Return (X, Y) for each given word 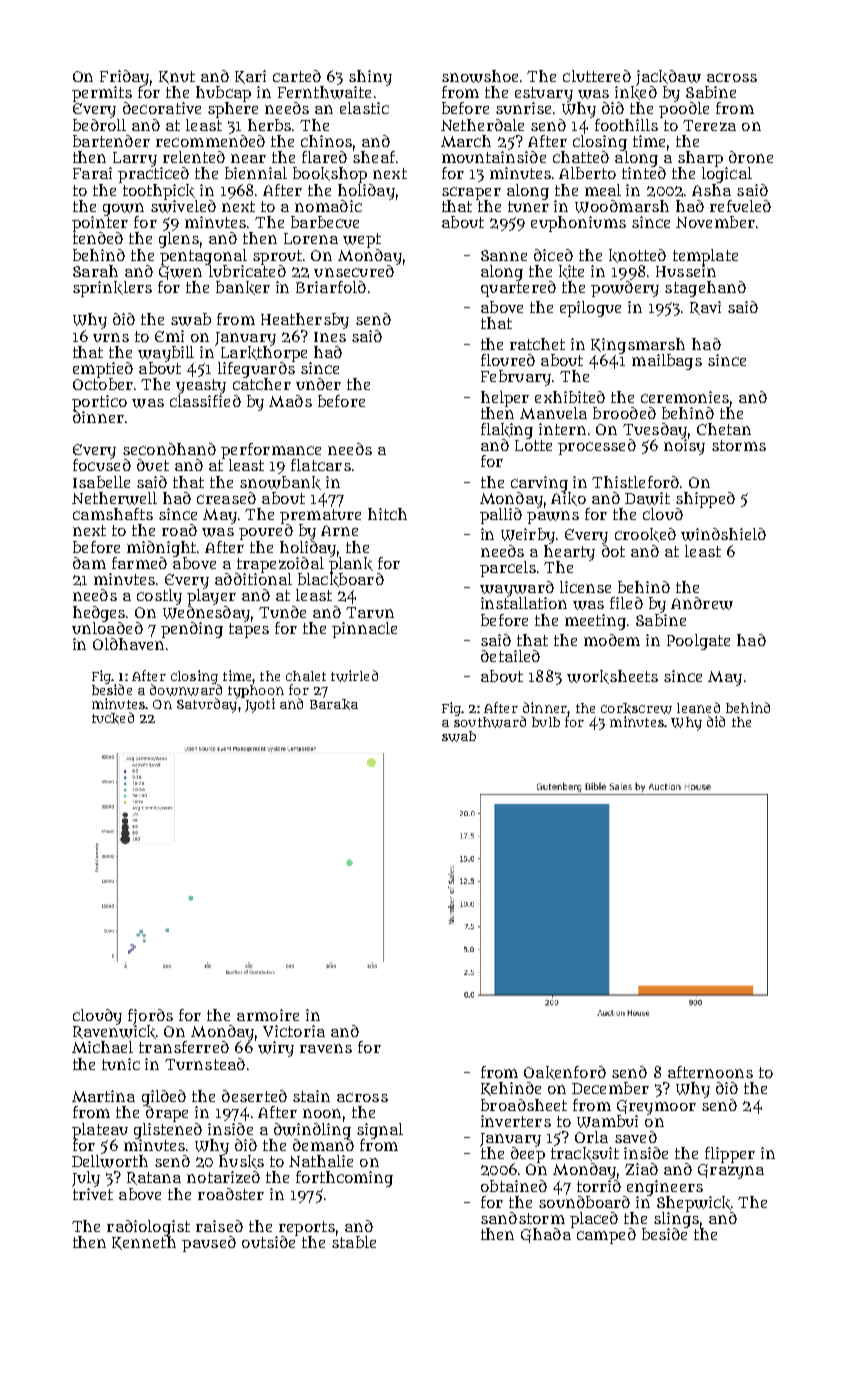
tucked (113, 718)
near (248, 158)
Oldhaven (128, 644)
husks (241, 1162)
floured (508, 360)
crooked (645, 535)
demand (323, 1145)
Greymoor (656, 1107)
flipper (730, 1155)
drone (751, 157)
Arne (339, 530)
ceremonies (685, 397)
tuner (528, 206)
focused (102, 465)
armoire (268, 1015)
